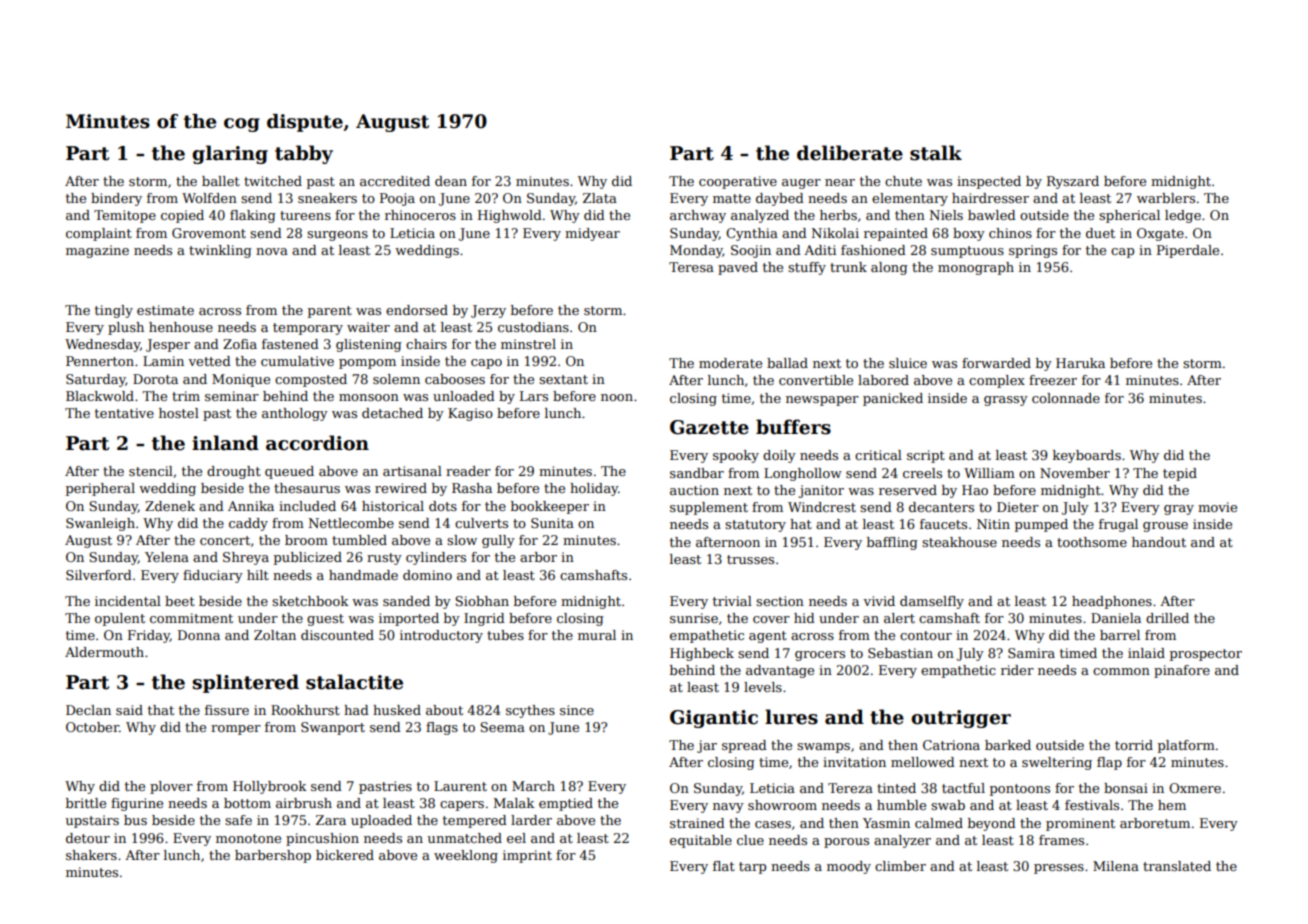  Describe the element at coordinates (1217, 507) in the screenshot. I see `movie` at that location.
